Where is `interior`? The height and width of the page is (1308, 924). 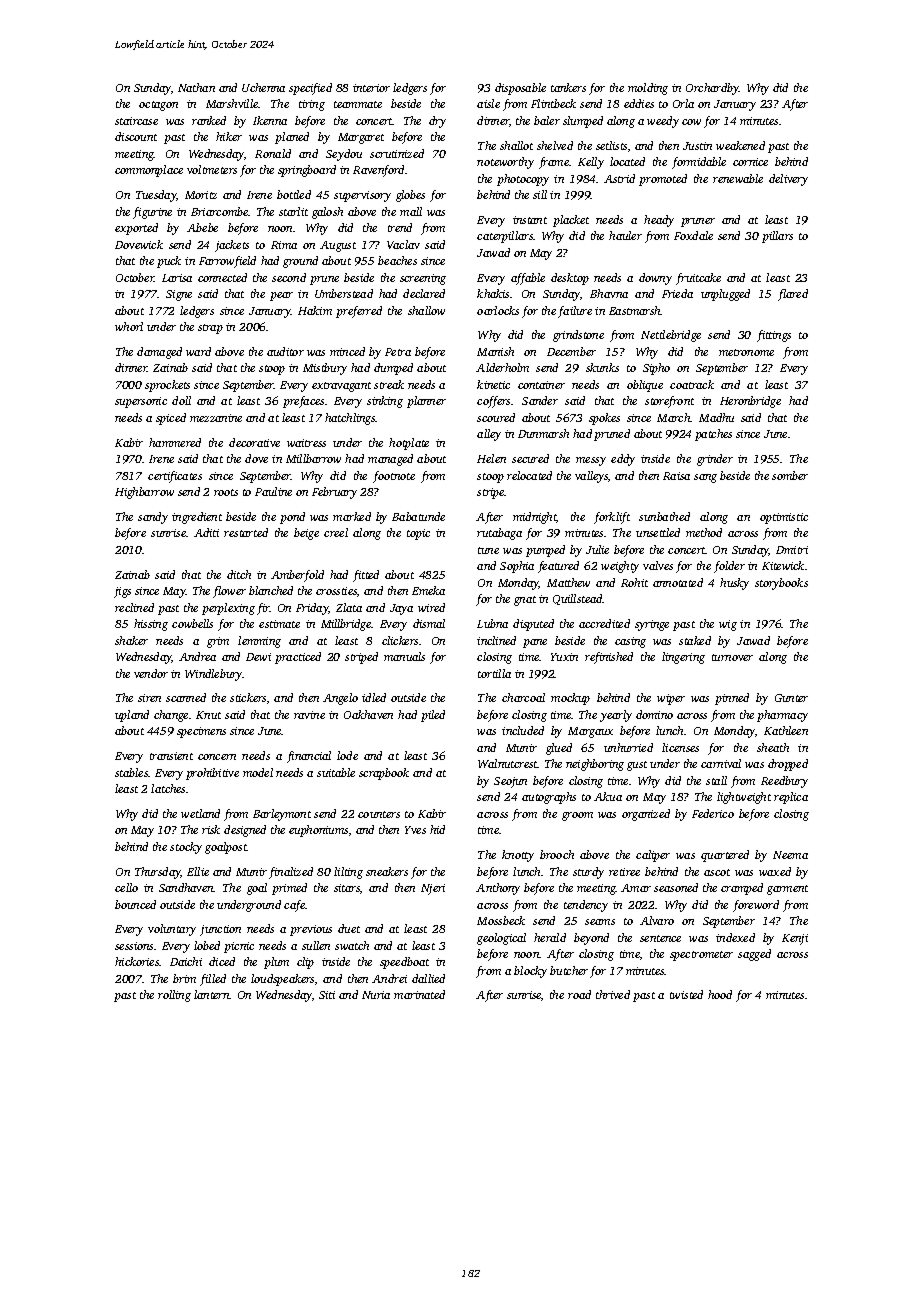
interior is located at coordinates (371, 88).
